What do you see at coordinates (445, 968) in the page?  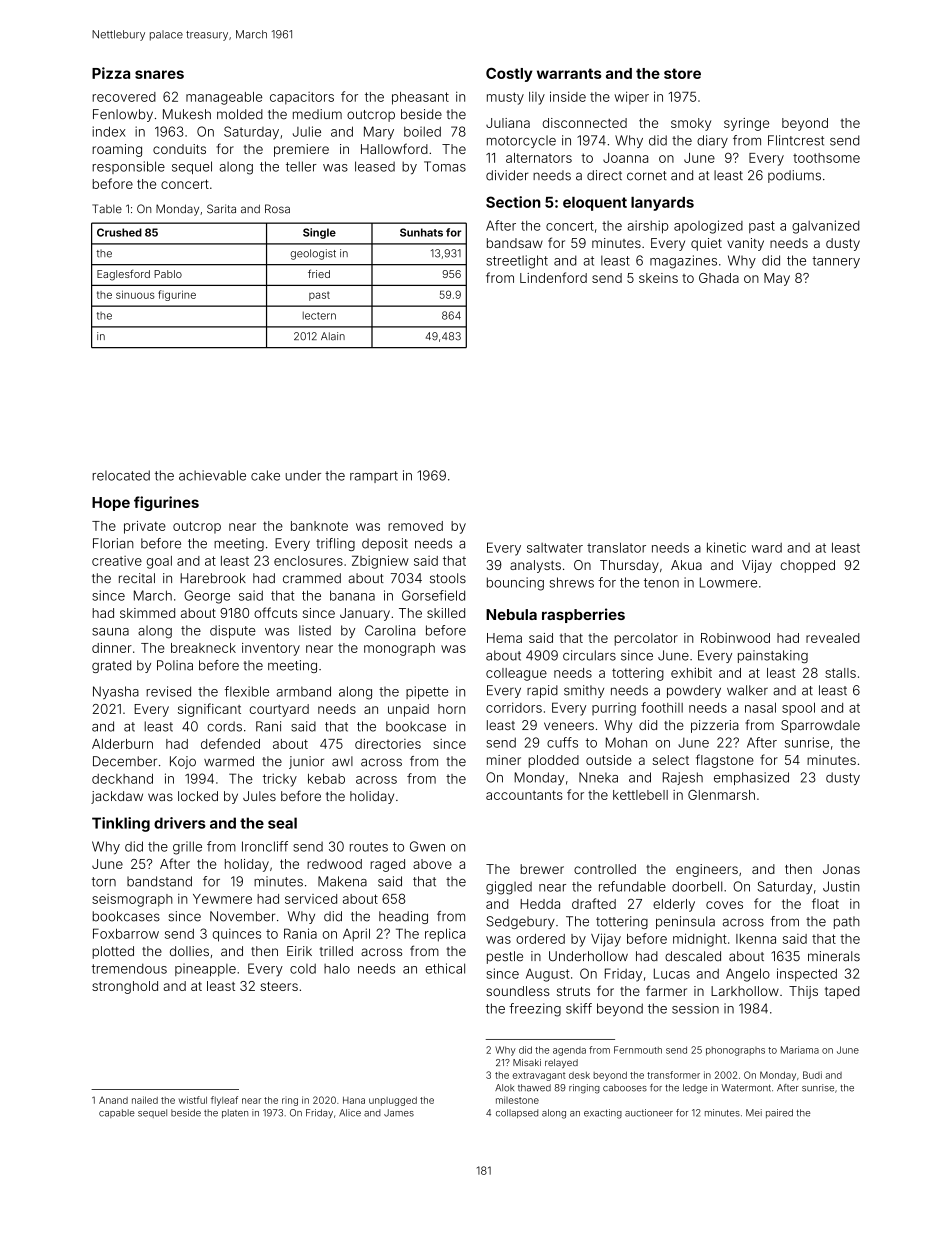 I see `ethical` at bounding box center [445, 968].
